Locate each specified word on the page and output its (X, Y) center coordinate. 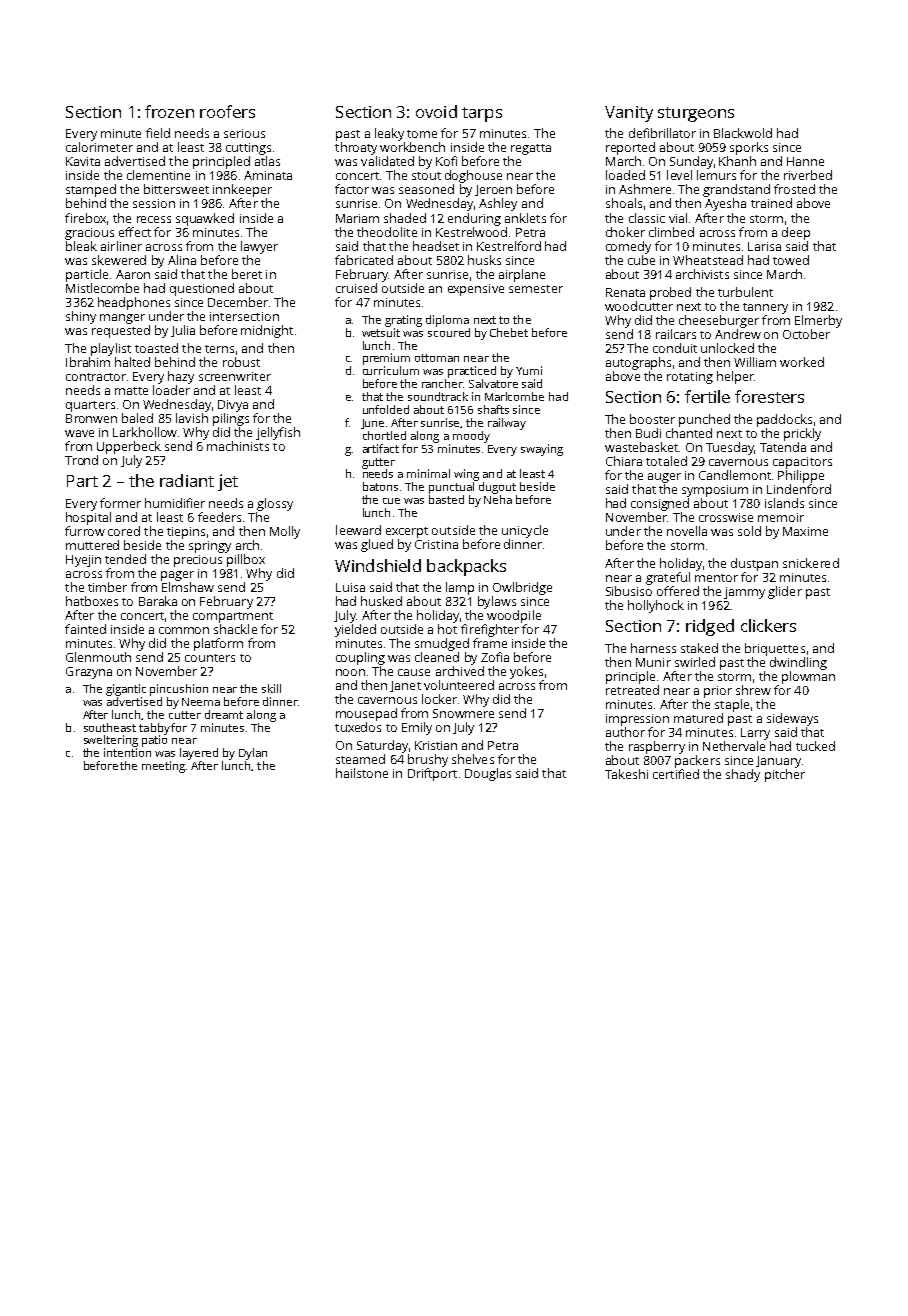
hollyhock (656, 606)
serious (244, 133)
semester (536, 289)
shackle (235, 629)
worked (802, 362)
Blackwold (743, 133)
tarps (482, 114)
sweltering (111, 741)
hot (447, 629)
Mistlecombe (102, 288)
